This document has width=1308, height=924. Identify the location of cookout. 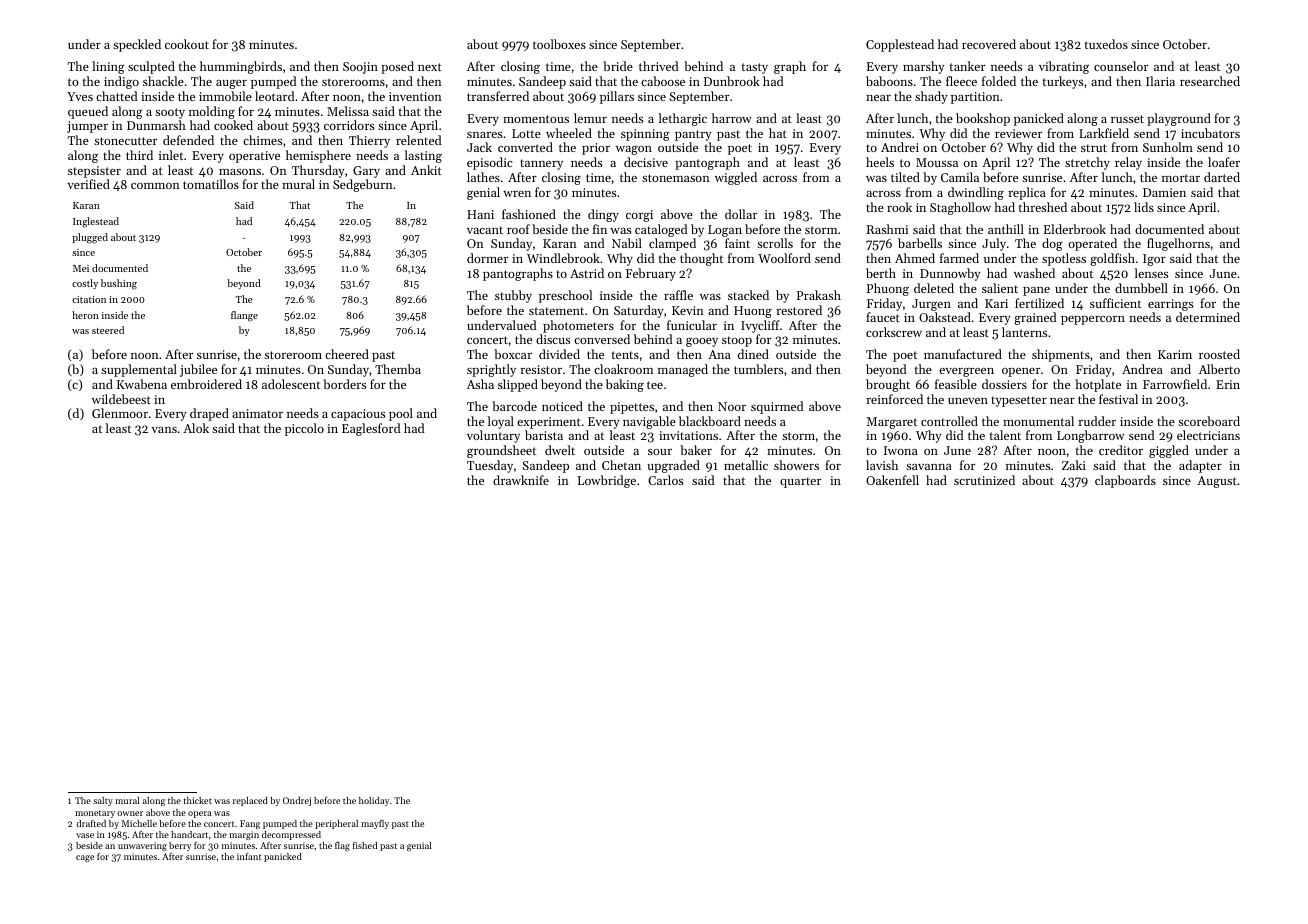
(187, 44).
